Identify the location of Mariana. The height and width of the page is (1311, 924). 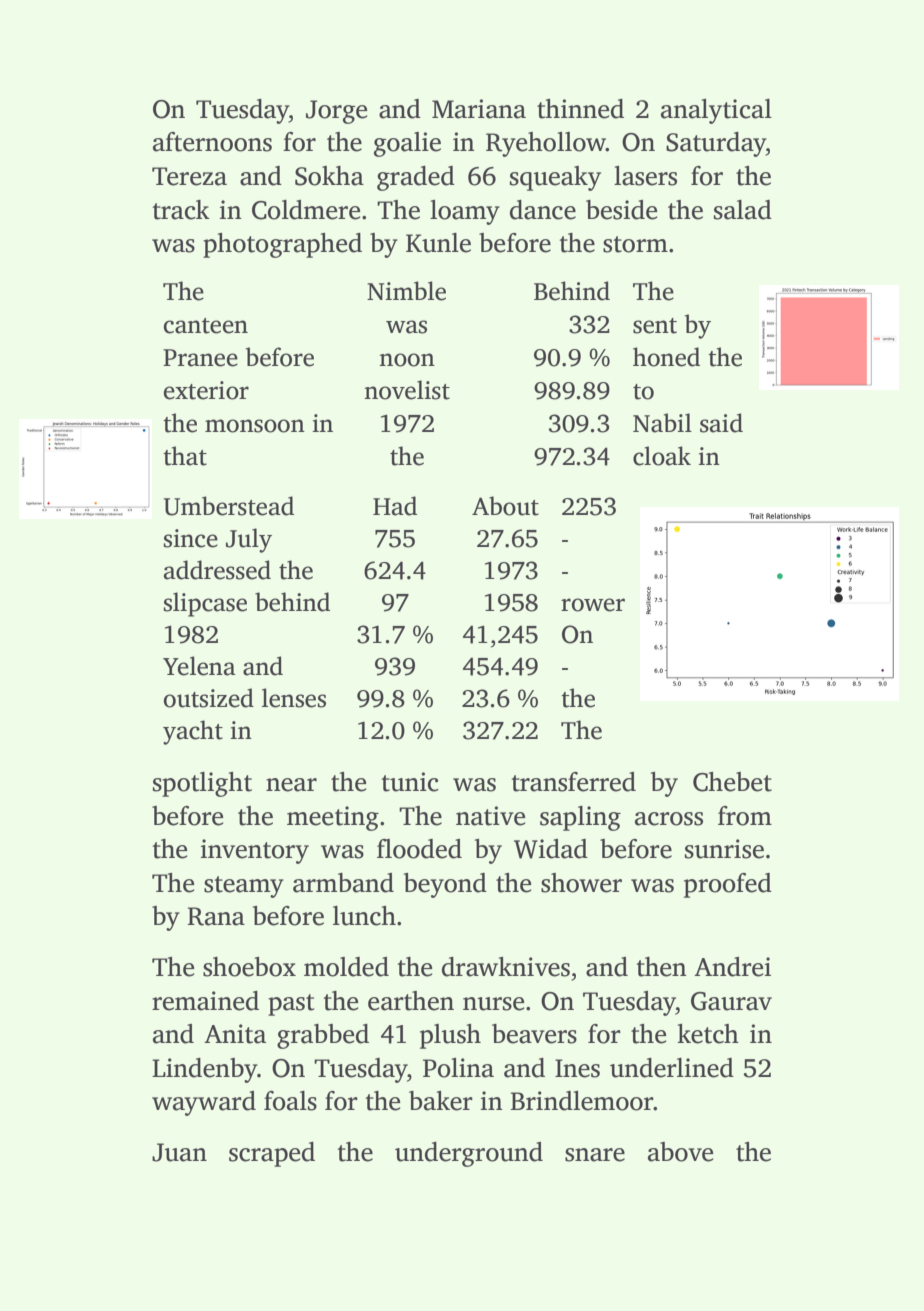
(479, 109).
